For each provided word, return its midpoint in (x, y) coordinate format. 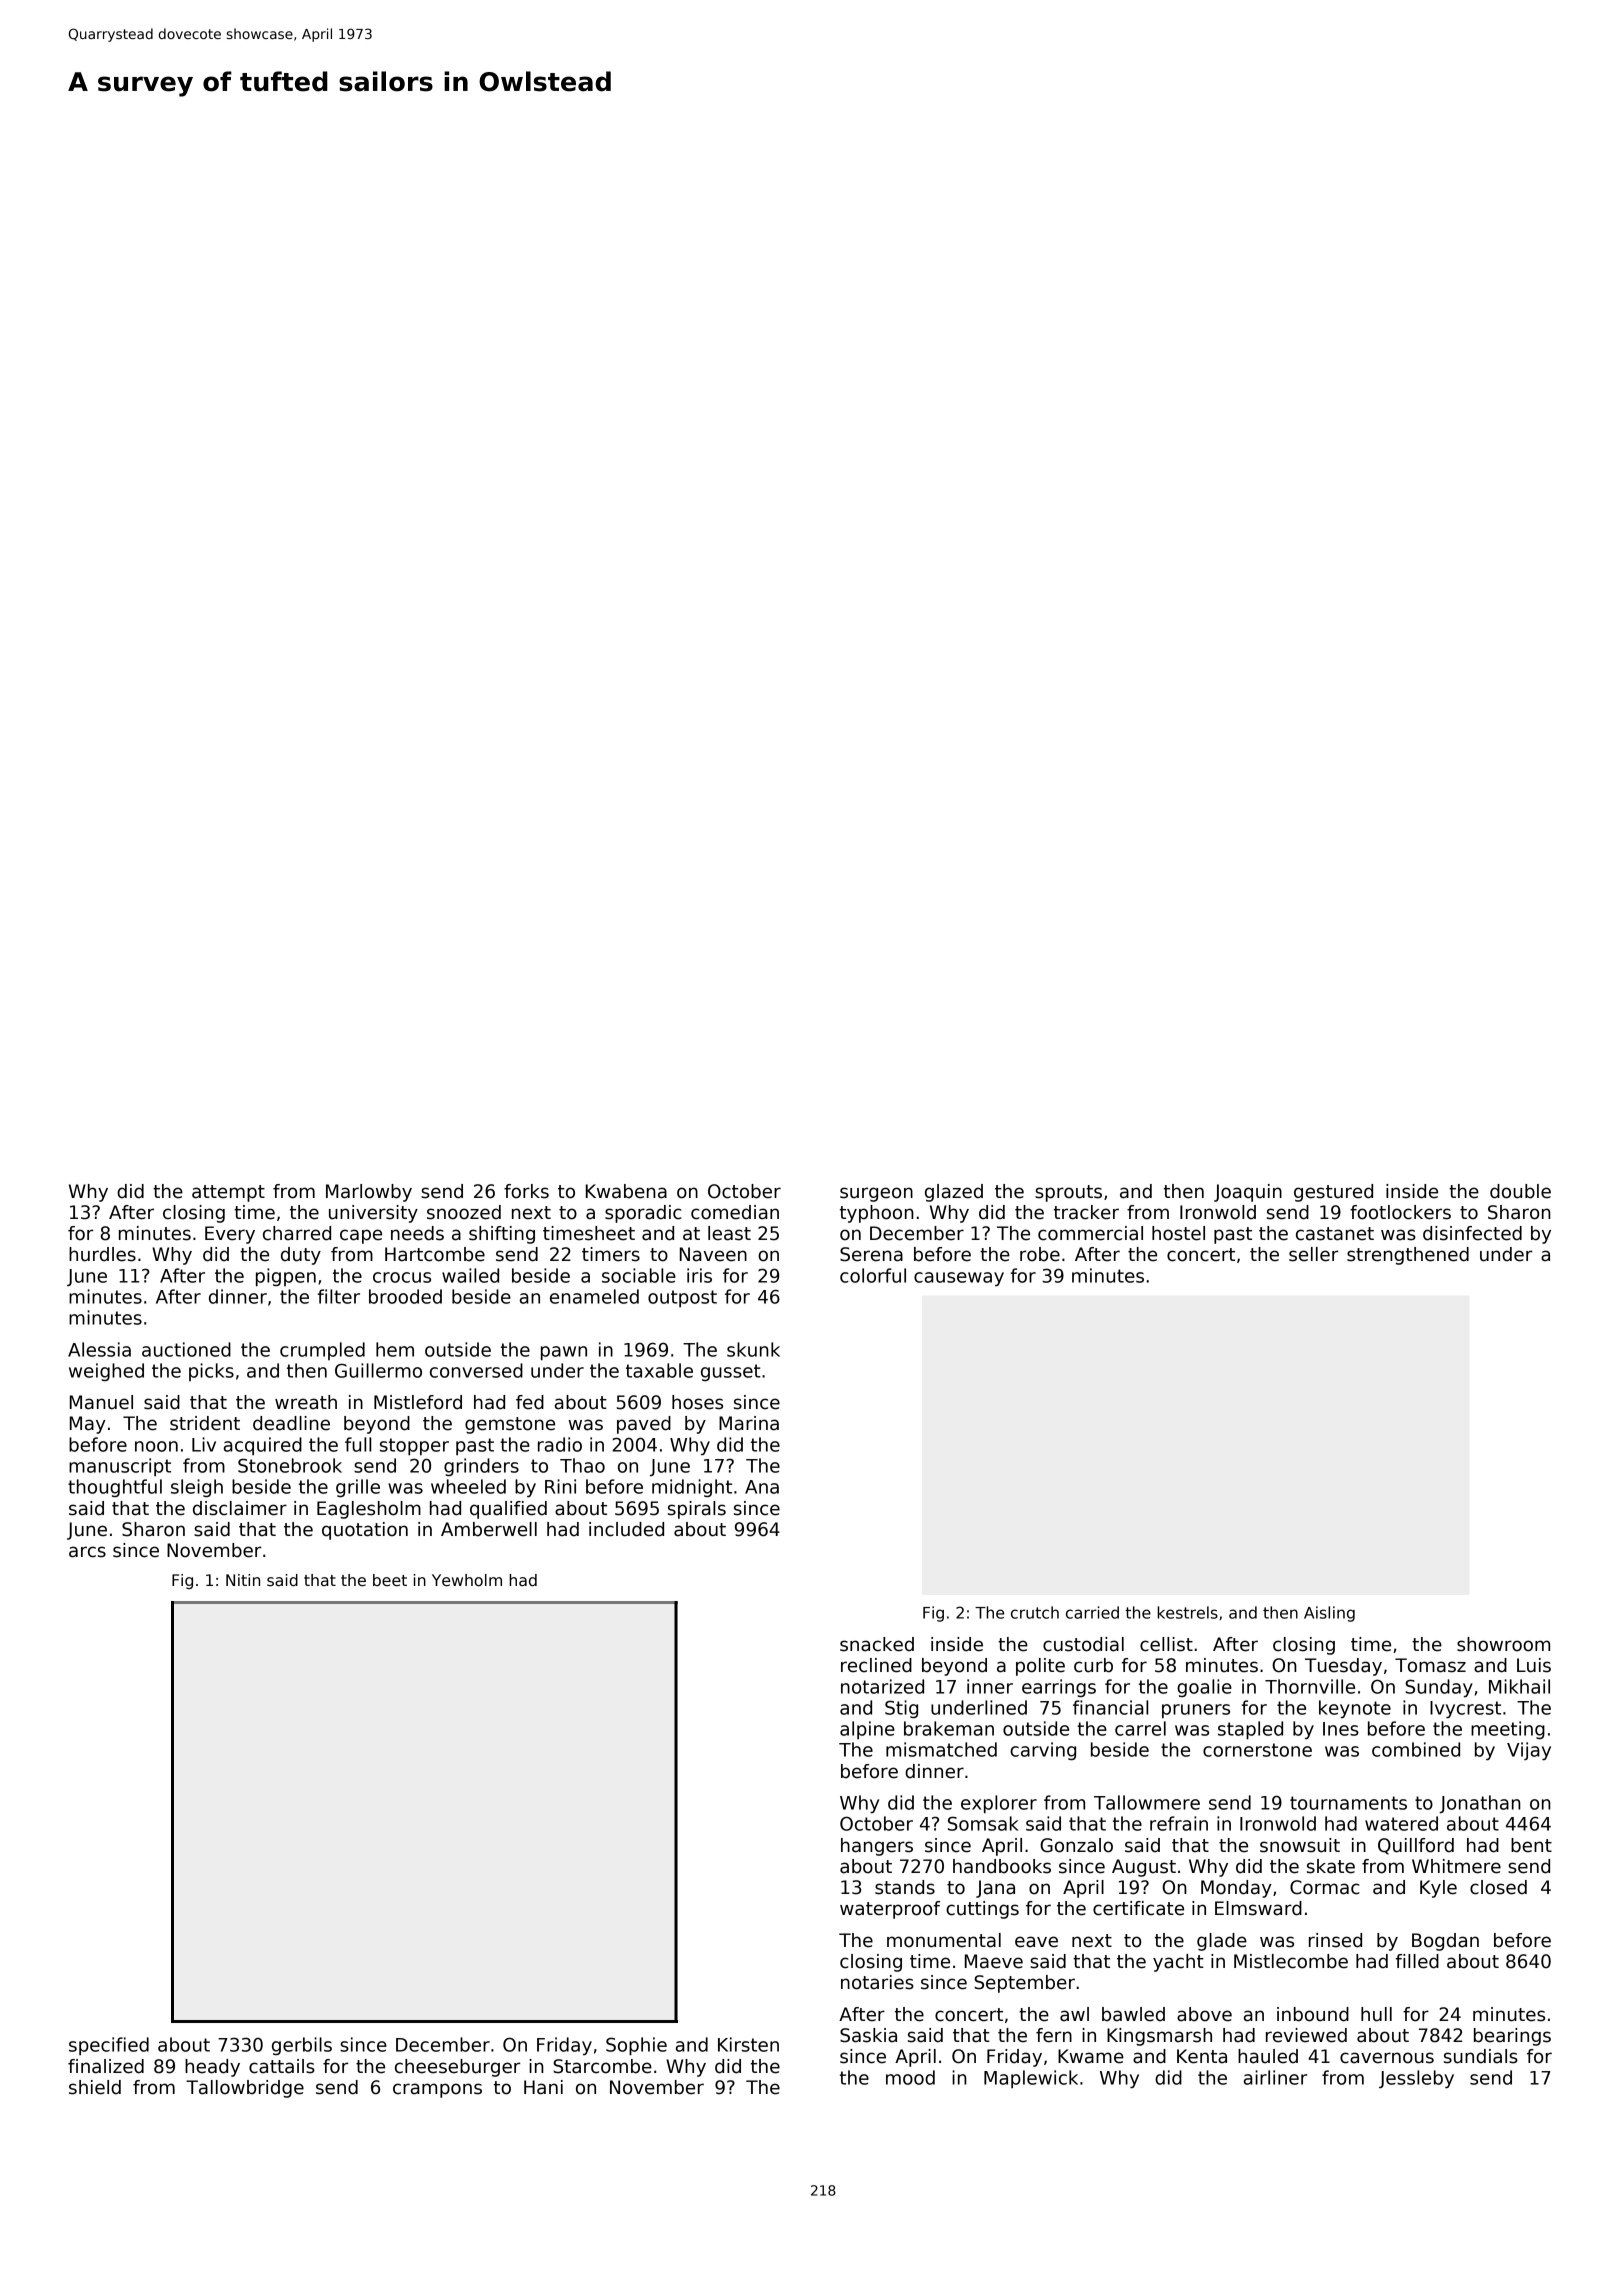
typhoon (877, 1214)
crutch (1035, 1612)
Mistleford (418, 1402)
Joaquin (1248, 1193)
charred (297, 1233)
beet (390, 1580)
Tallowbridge (245, 2089)
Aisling (1329, 1614)
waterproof (890, 1910)
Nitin (243, 1580)
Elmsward (1258, 1908)
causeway (959, 1279)
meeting (1508, 1730)
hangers (877, 1847)
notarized (882, 1686)
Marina (749, 1423)
